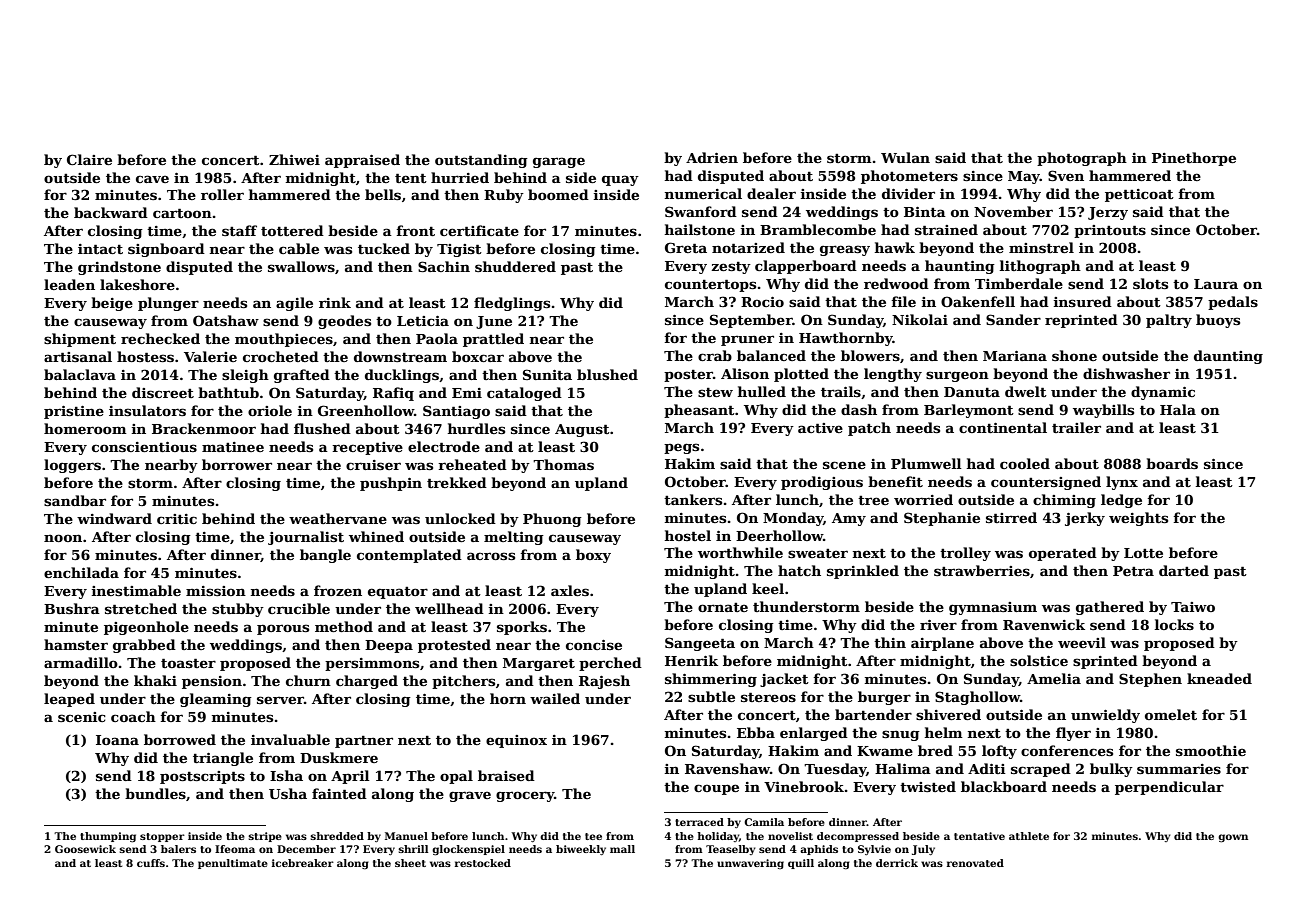  Describe the element at coordinates (1233, 838) in the image. I see `gown` at that location.
